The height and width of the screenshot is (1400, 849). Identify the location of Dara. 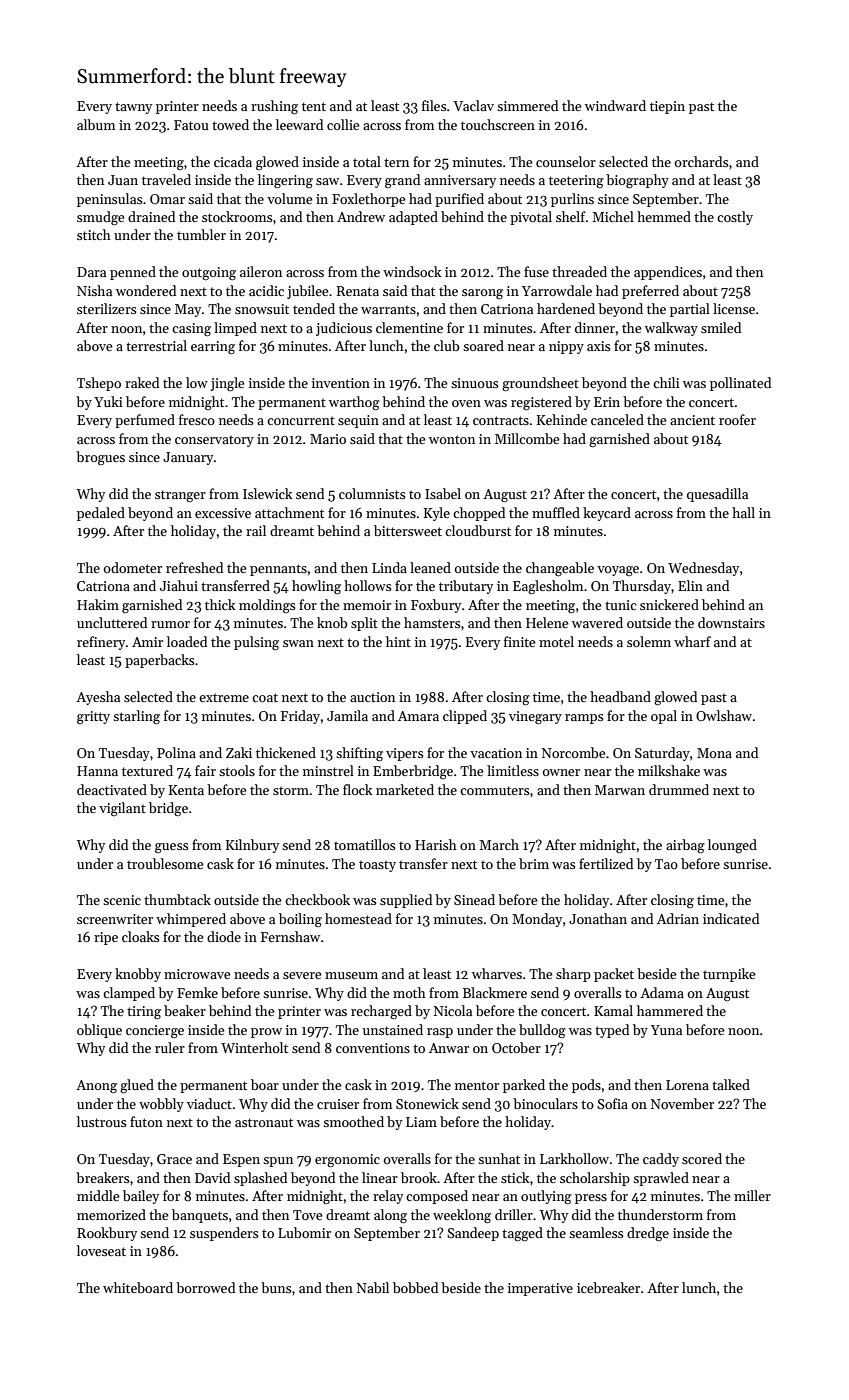
(91, 272).
